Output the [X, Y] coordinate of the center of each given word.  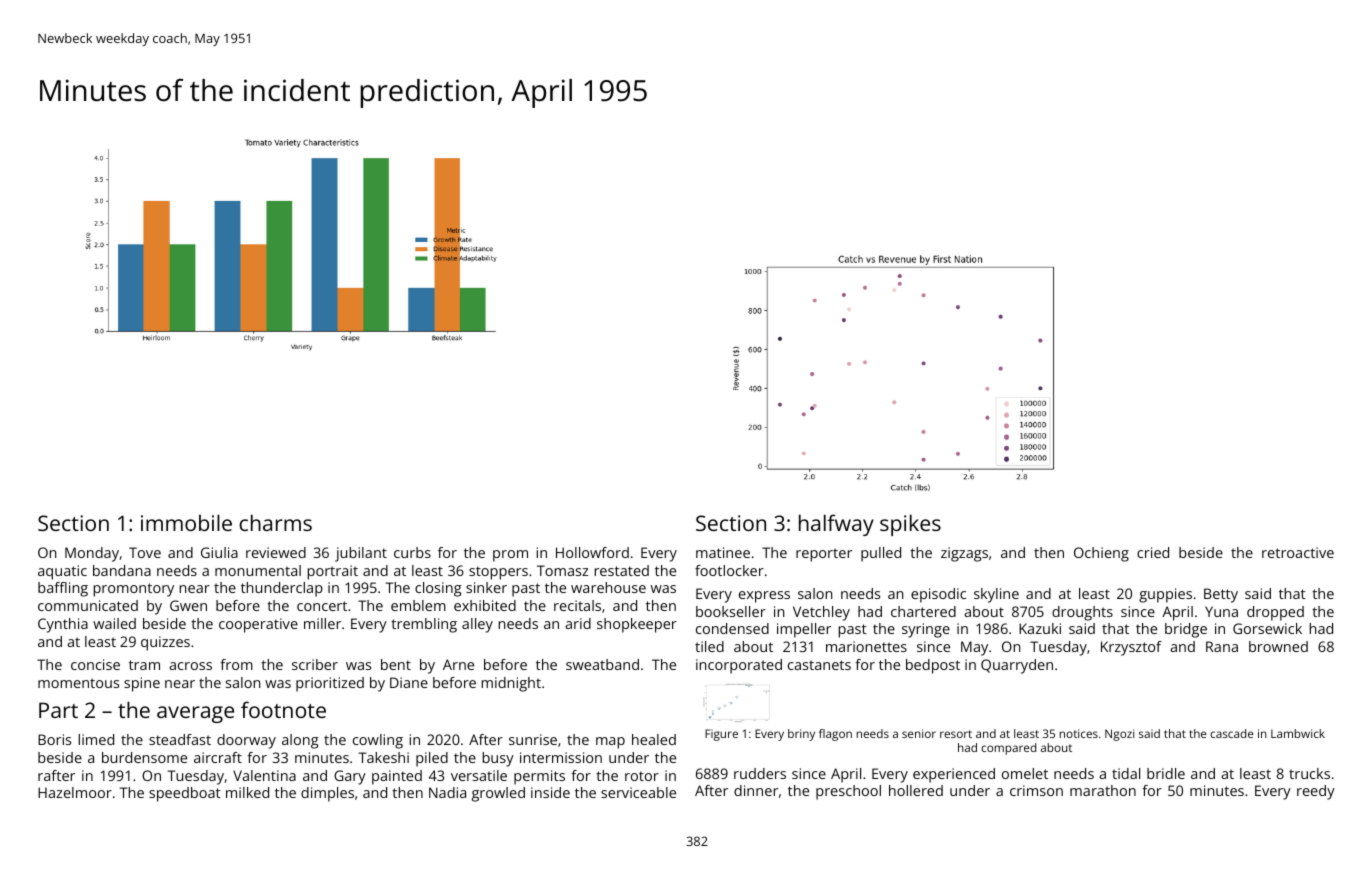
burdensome [144, 757]
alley [477, 625]
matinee [723, 552]
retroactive [1298, 552]
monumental [258, 570]
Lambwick [1298, 733]
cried [1153, 552]
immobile [186, 522]
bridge [1186, 630]
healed [654, 739]
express [764, 597]
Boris [54, 739]
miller [322, 623]
